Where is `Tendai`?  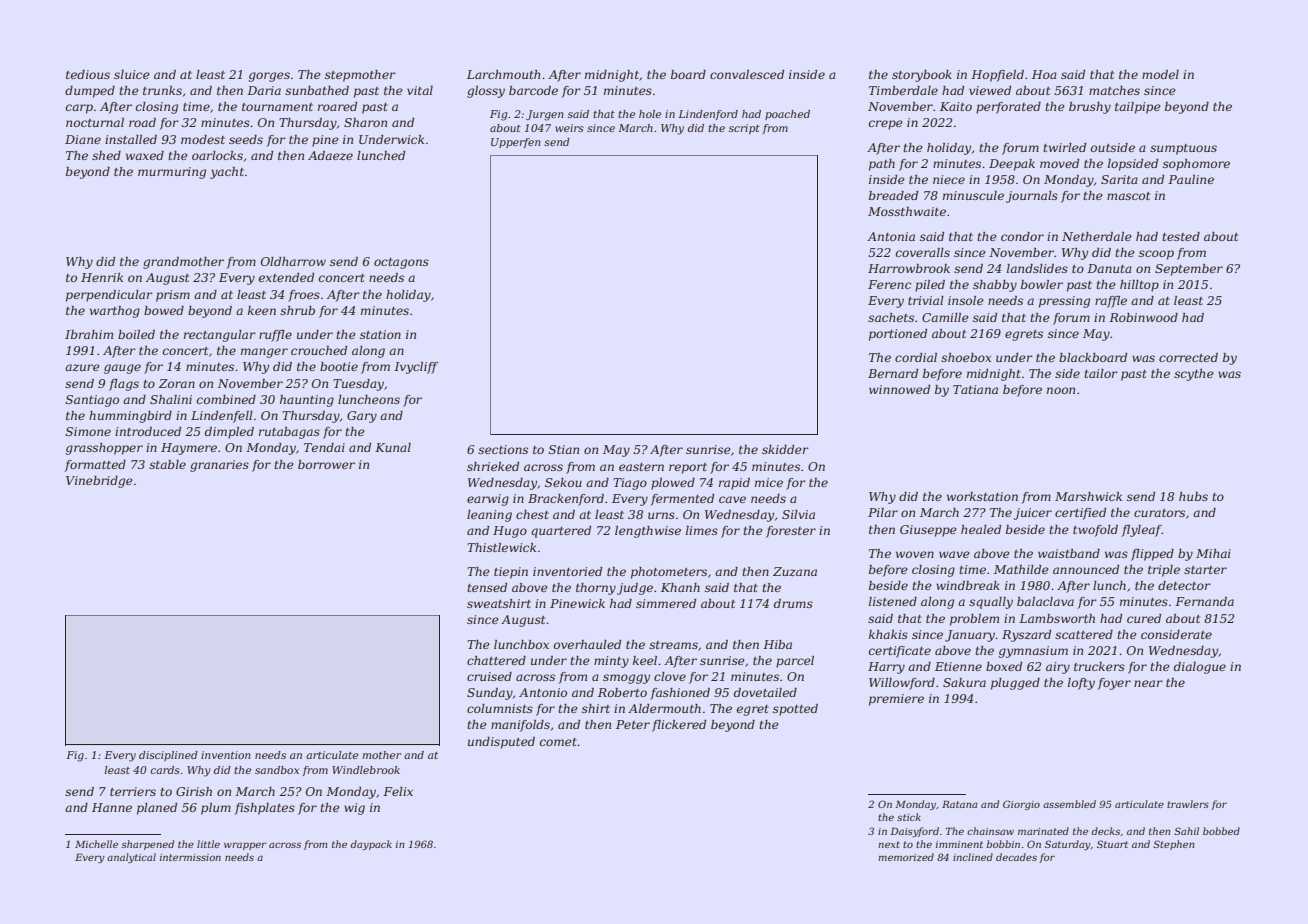 Tendai is located at coordinates (324, 447).
